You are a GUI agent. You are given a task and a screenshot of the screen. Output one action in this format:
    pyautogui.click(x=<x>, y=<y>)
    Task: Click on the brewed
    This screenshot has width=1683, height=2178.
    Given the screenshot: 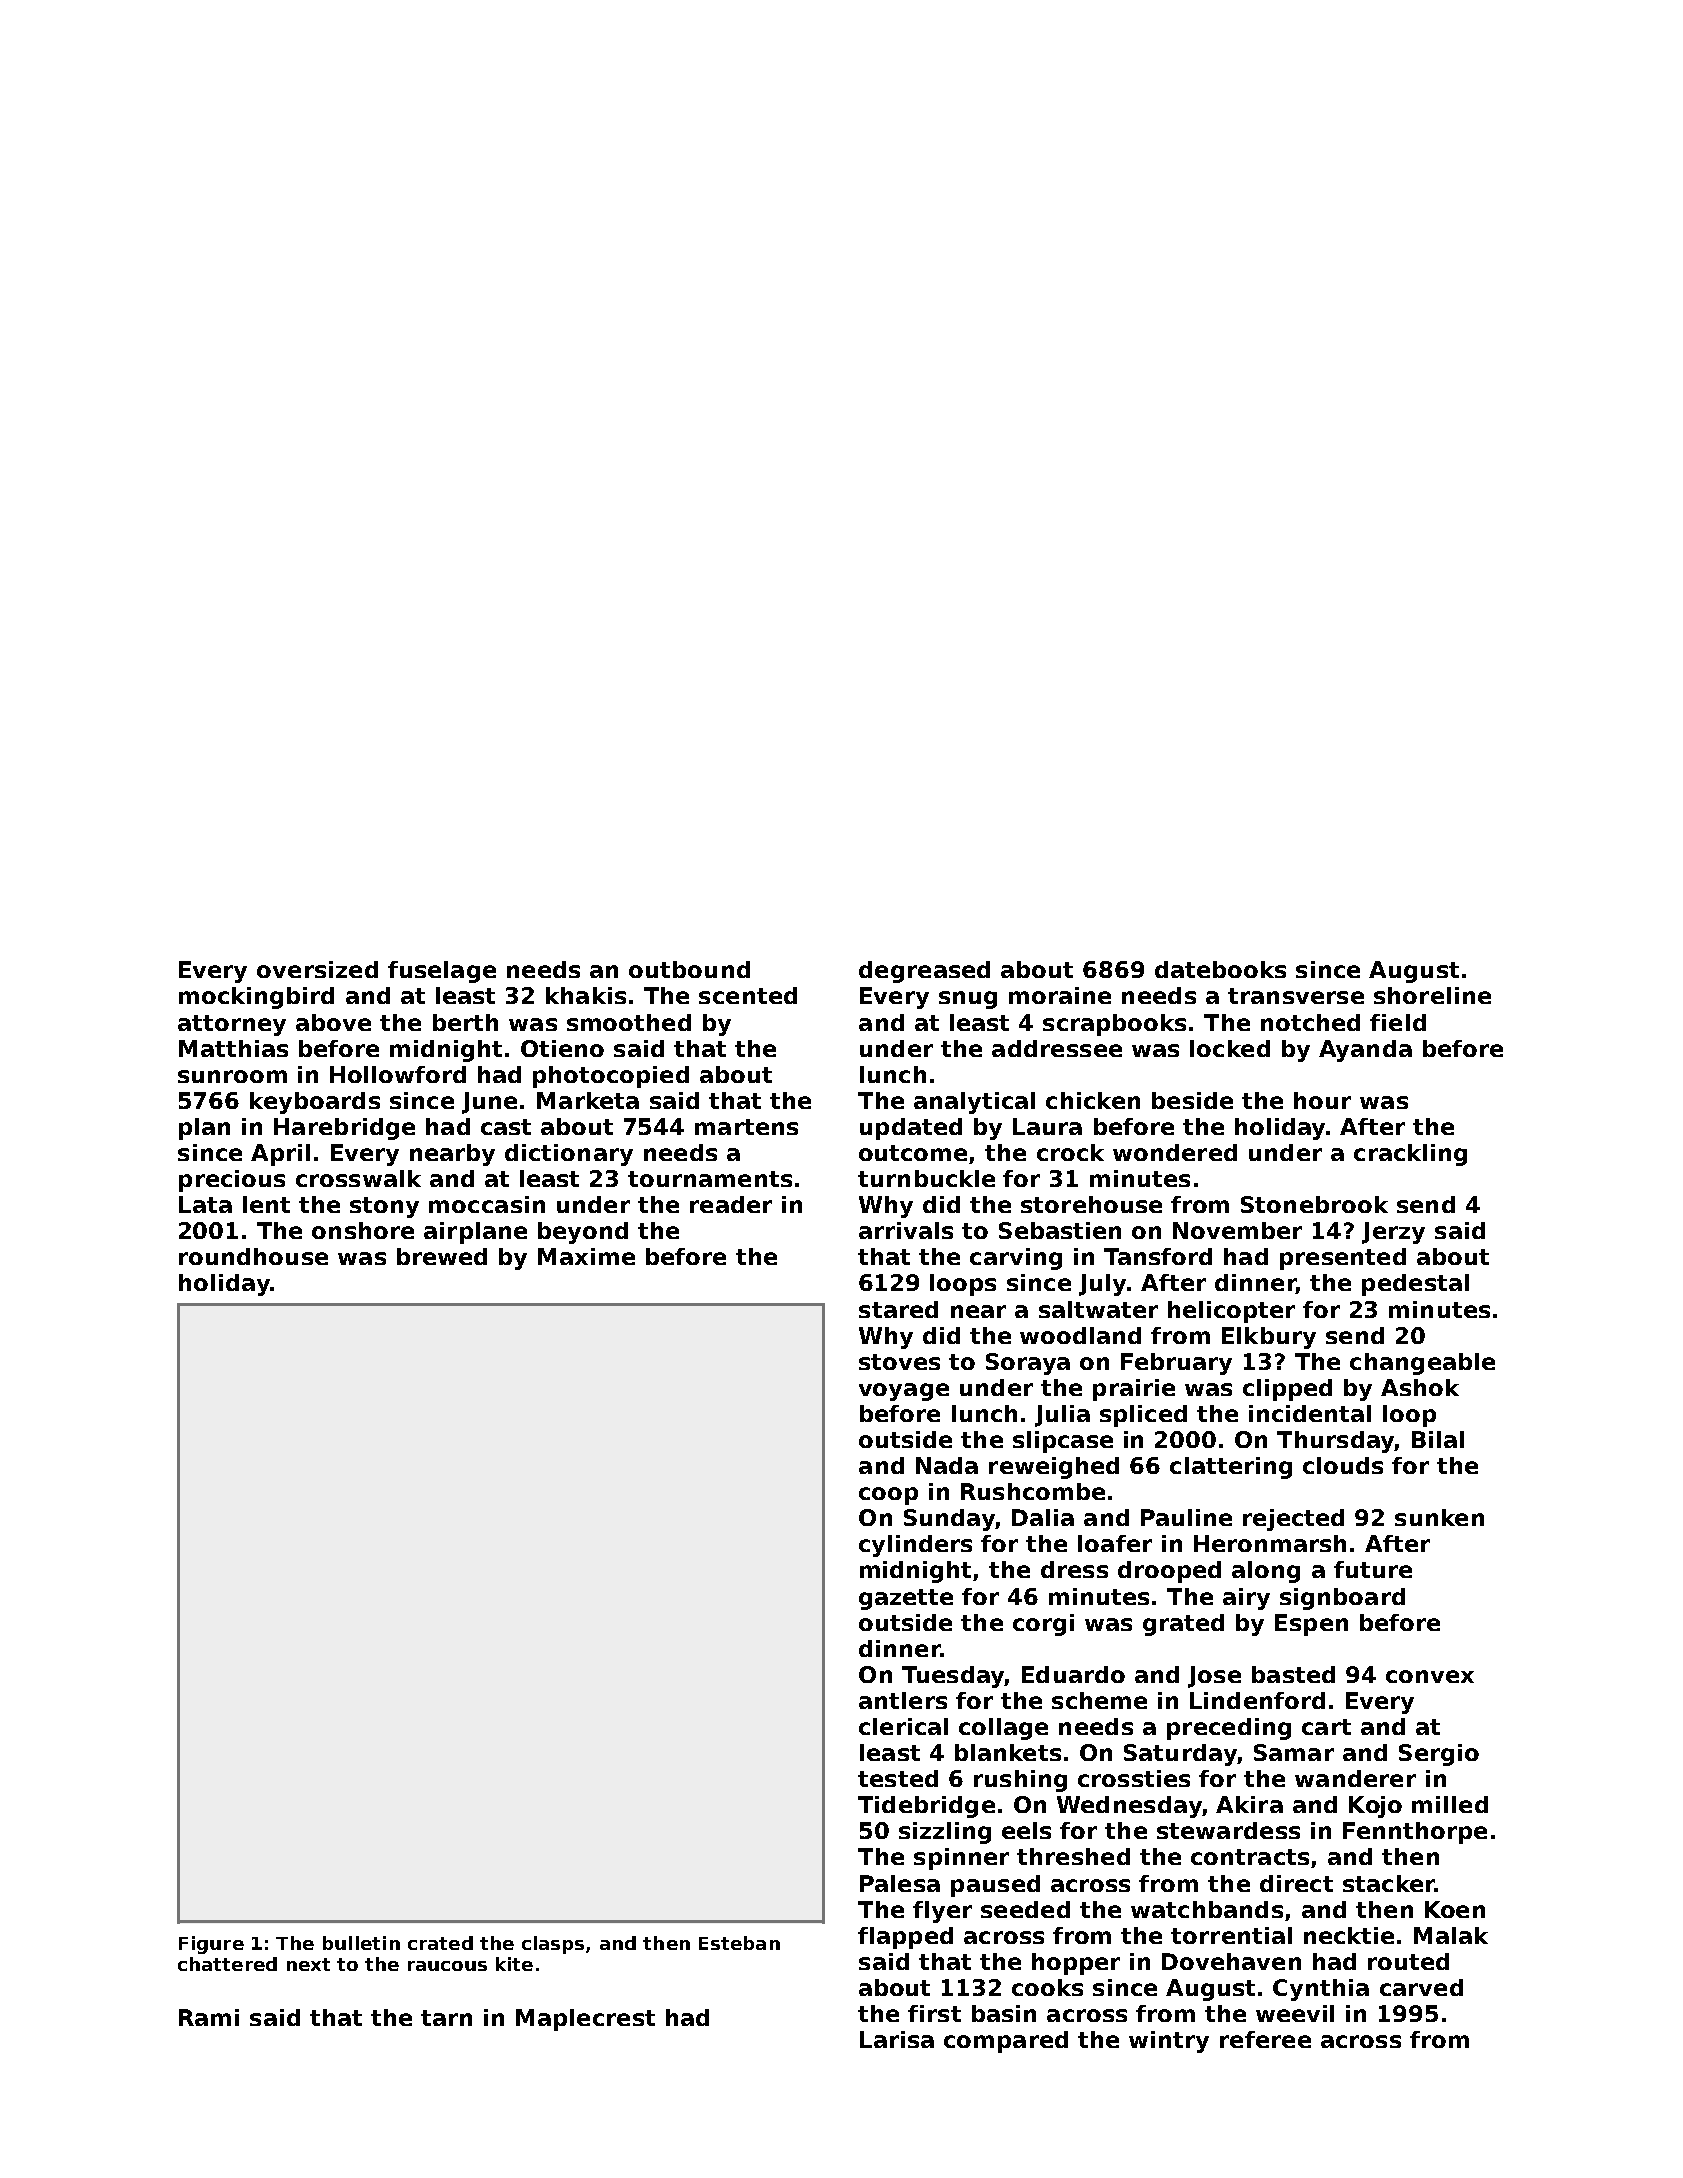 What is the action you would take?
    pyautogui.click(x=442, y=1256)
